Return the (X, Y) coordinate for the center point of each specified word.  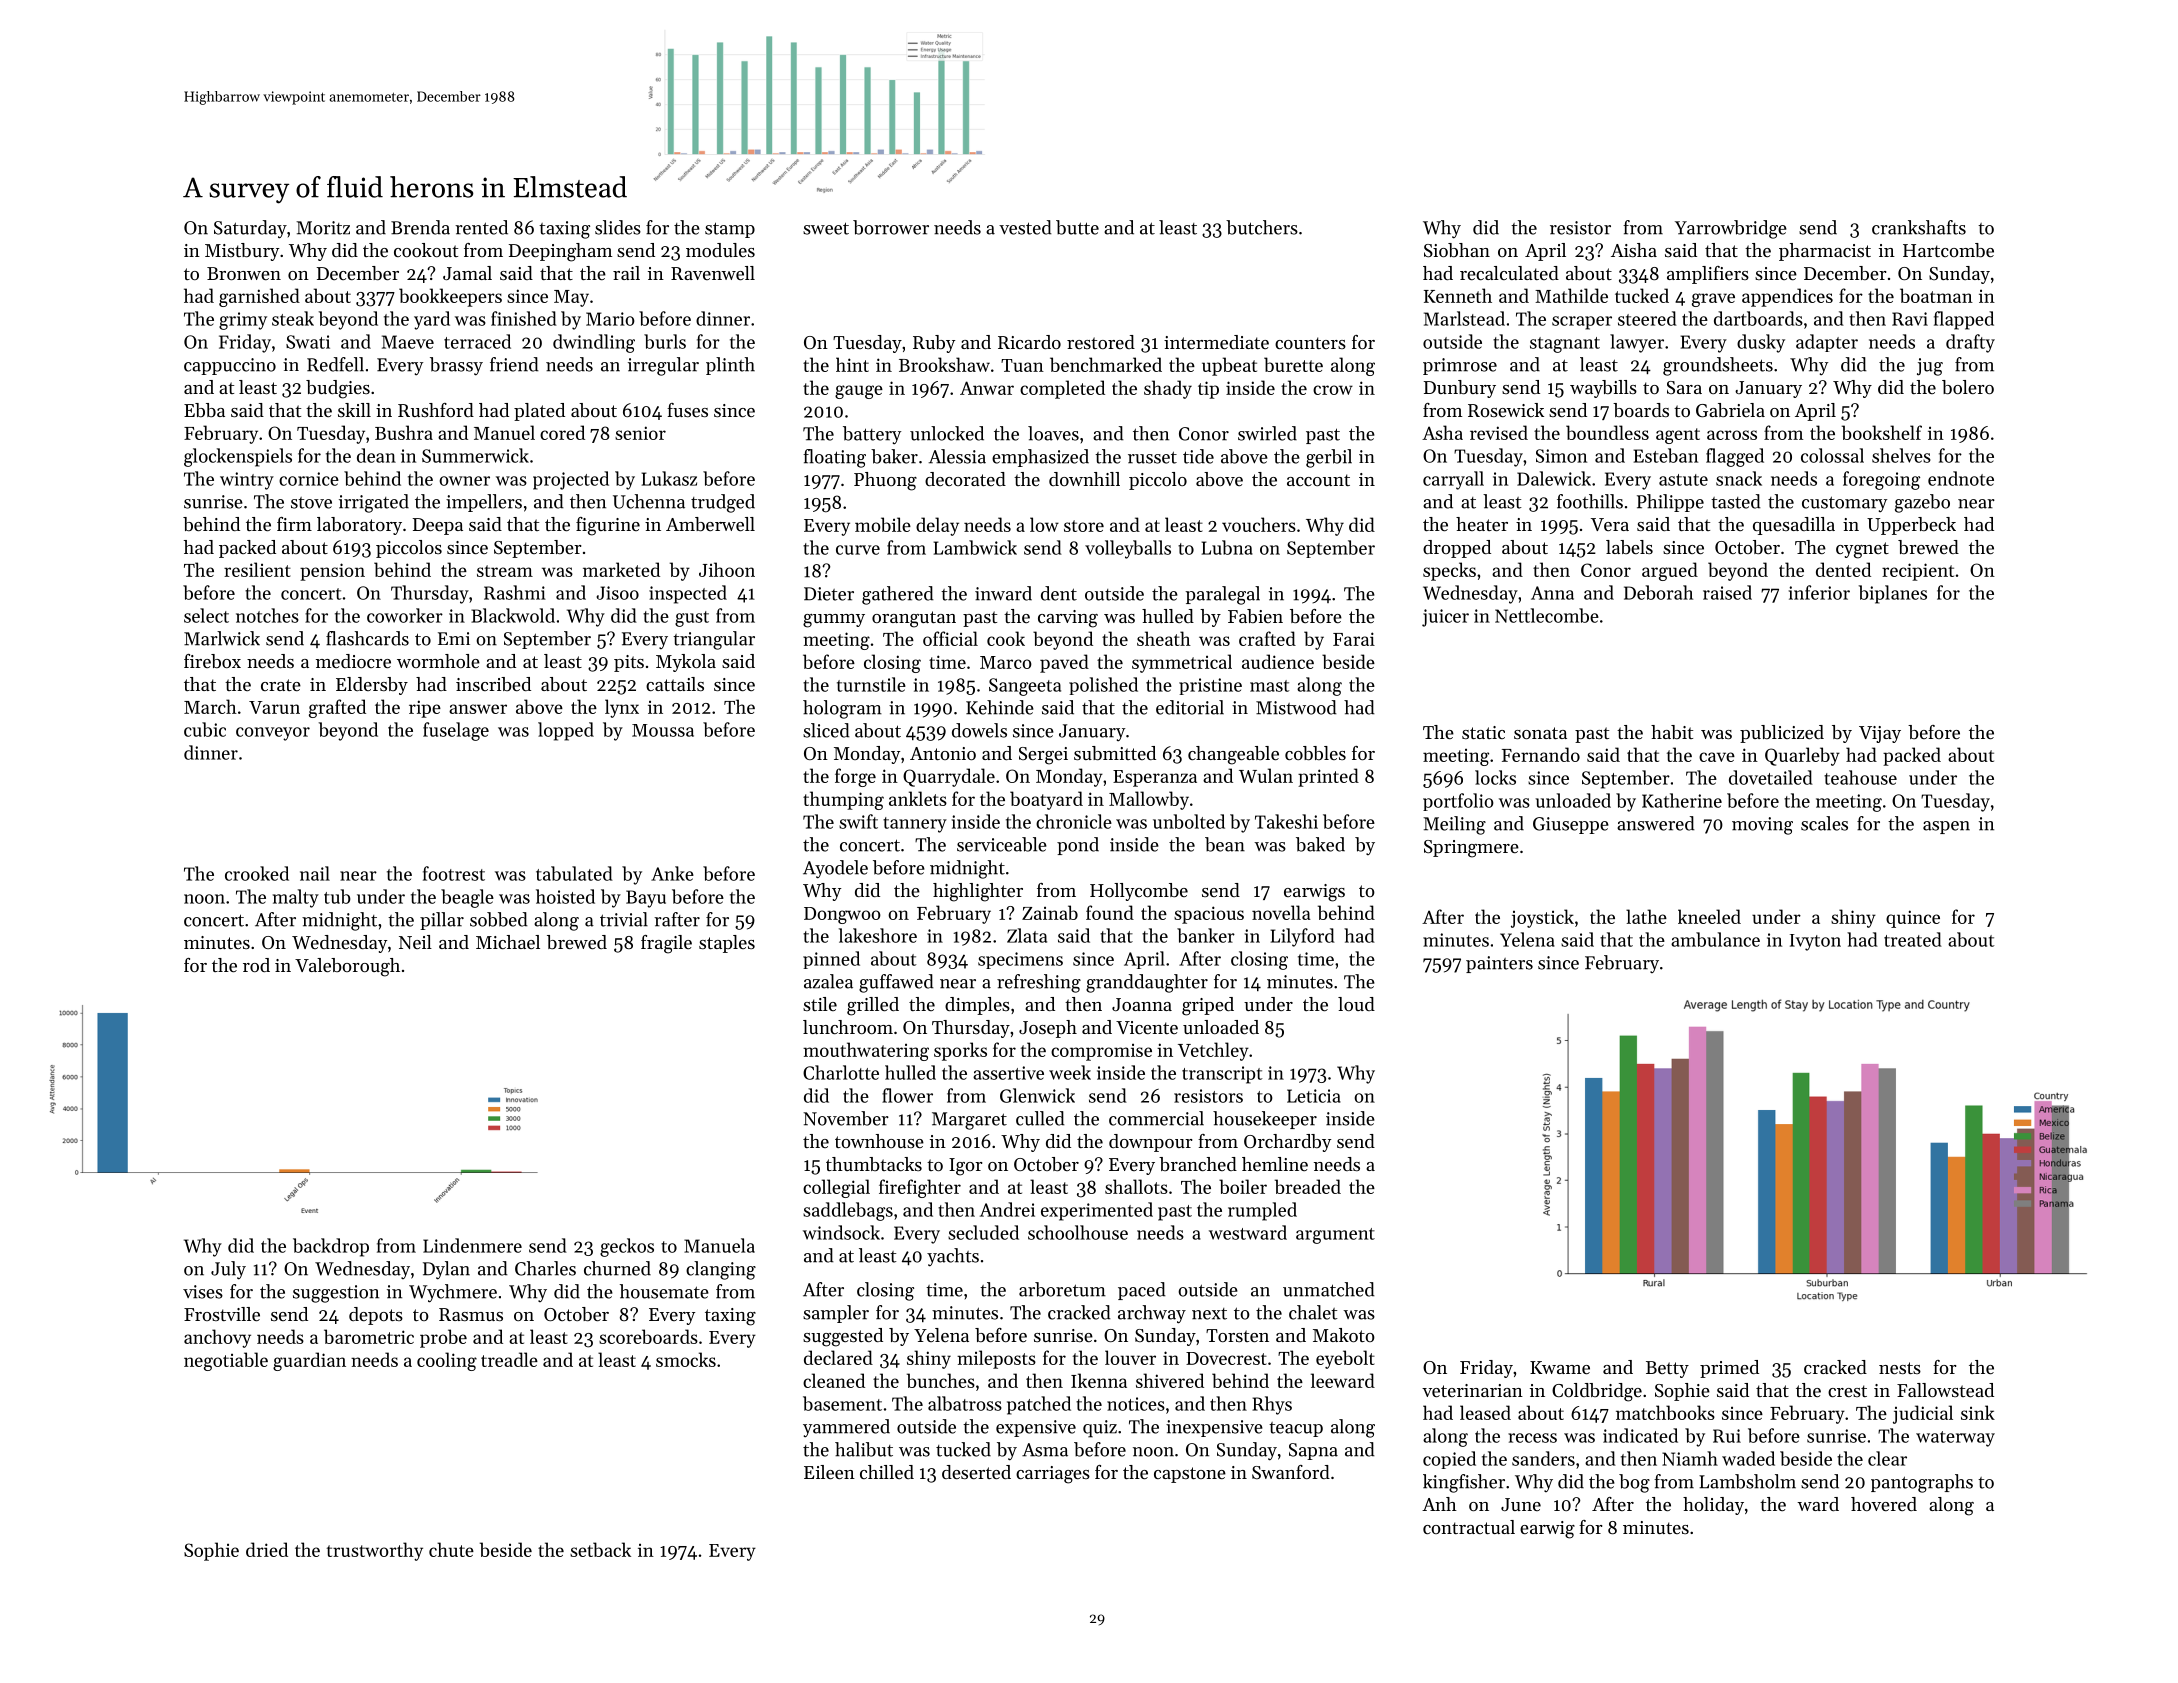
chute (451, 1549)
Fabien (1255, 616)
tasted (1736, 501)
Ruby (934, 344)
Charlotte (841, 1072)
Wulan (1266, 775)
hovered (1884, 1504)
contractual (1469, 1527)
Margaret (969, 1121)
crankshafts (1919, 227)
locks (1495, 777)
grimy (243, 321)
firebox (212, 661)
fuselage (456, 731)
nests (1900, 1368)
